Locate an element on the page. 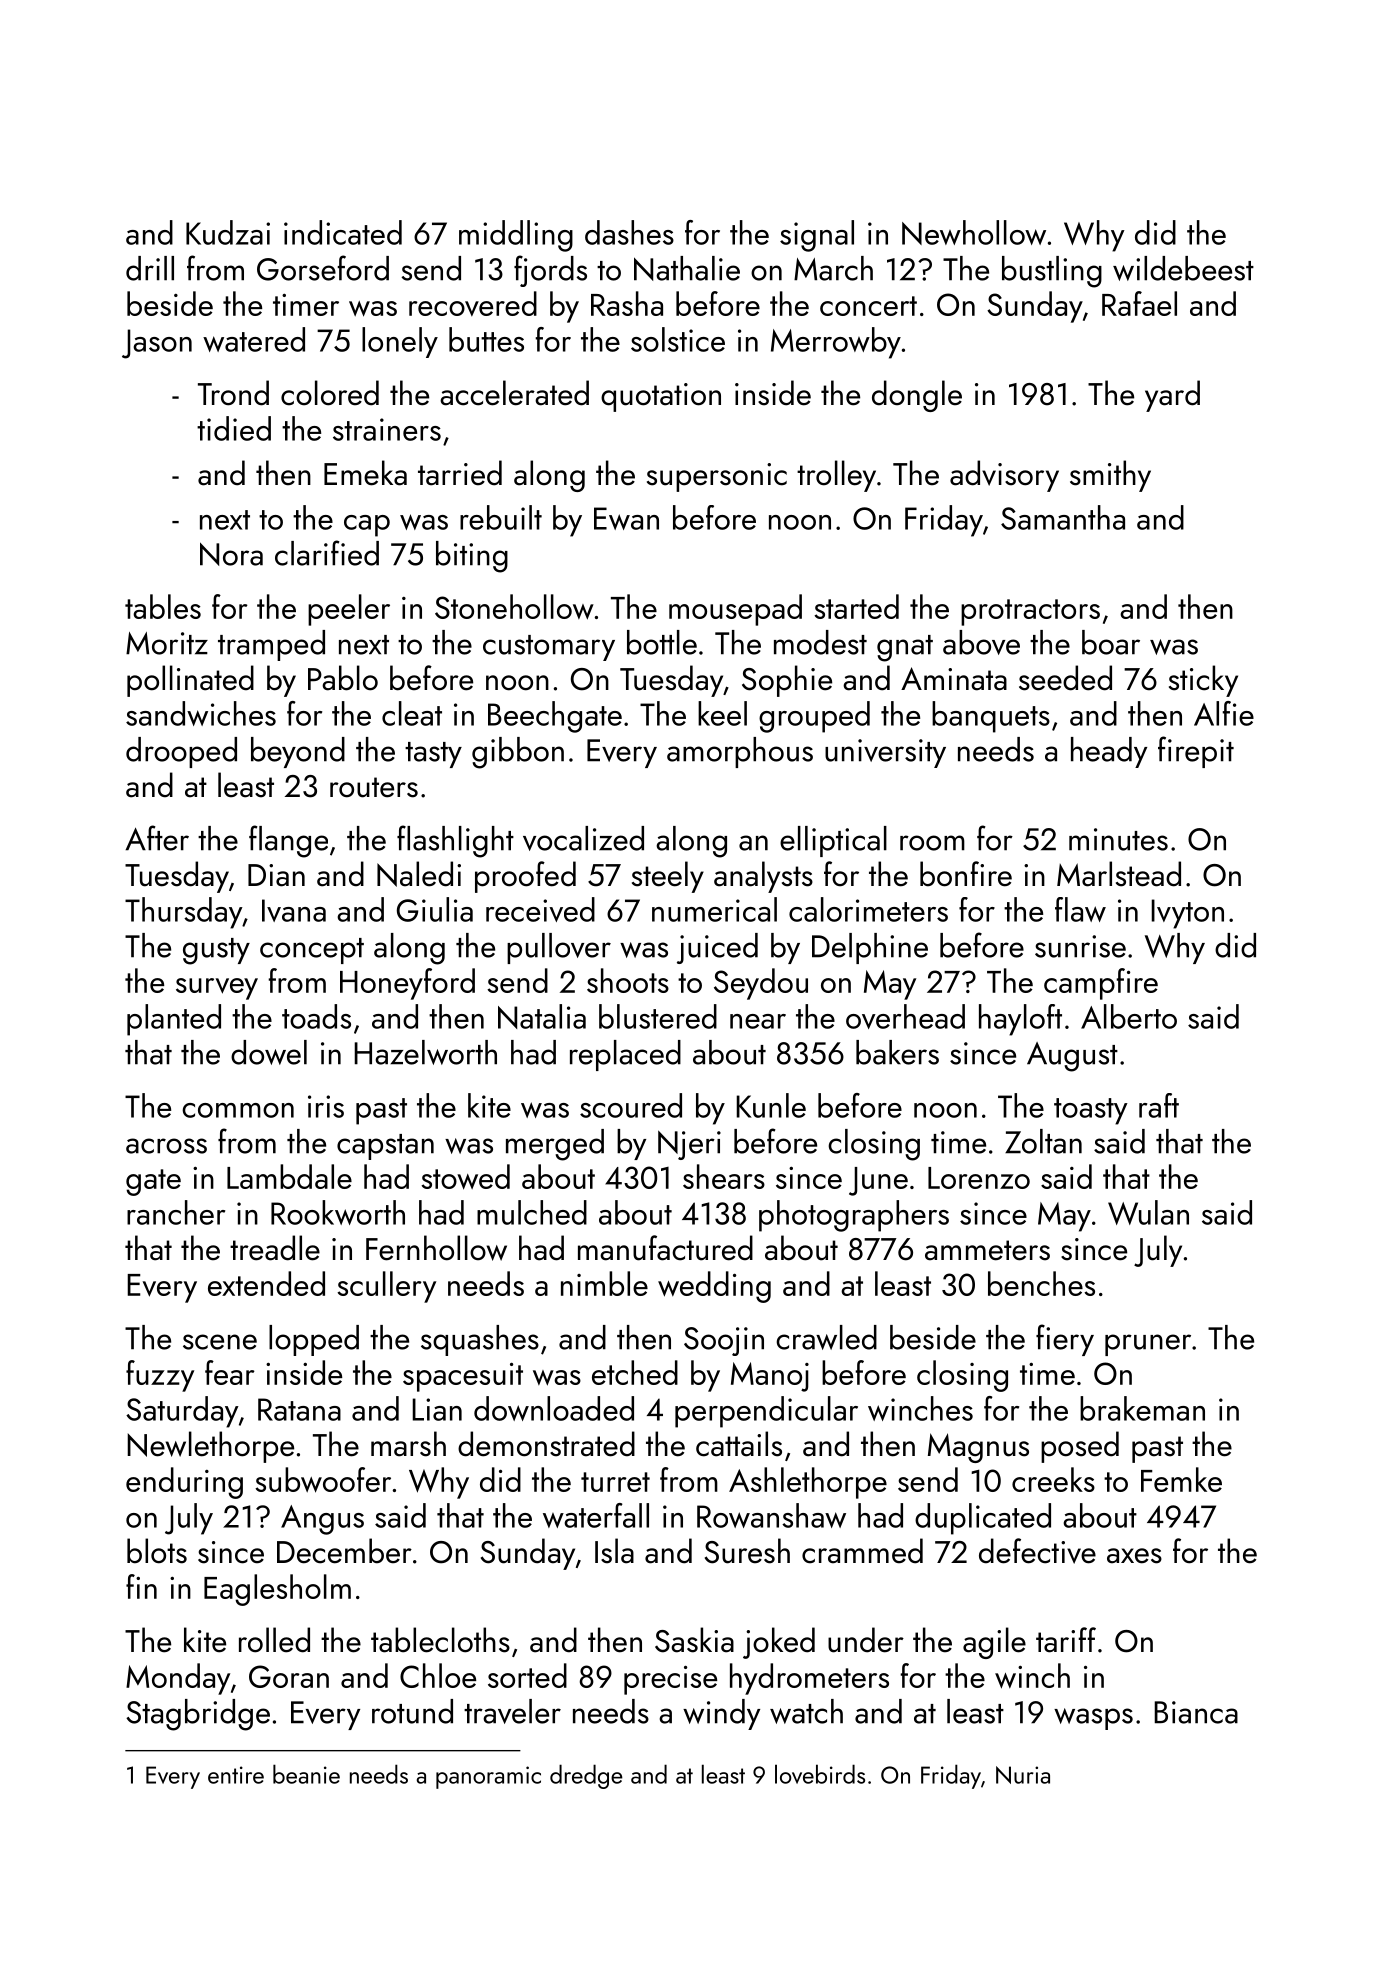  beanie is located at coordinates (306, 1774).
